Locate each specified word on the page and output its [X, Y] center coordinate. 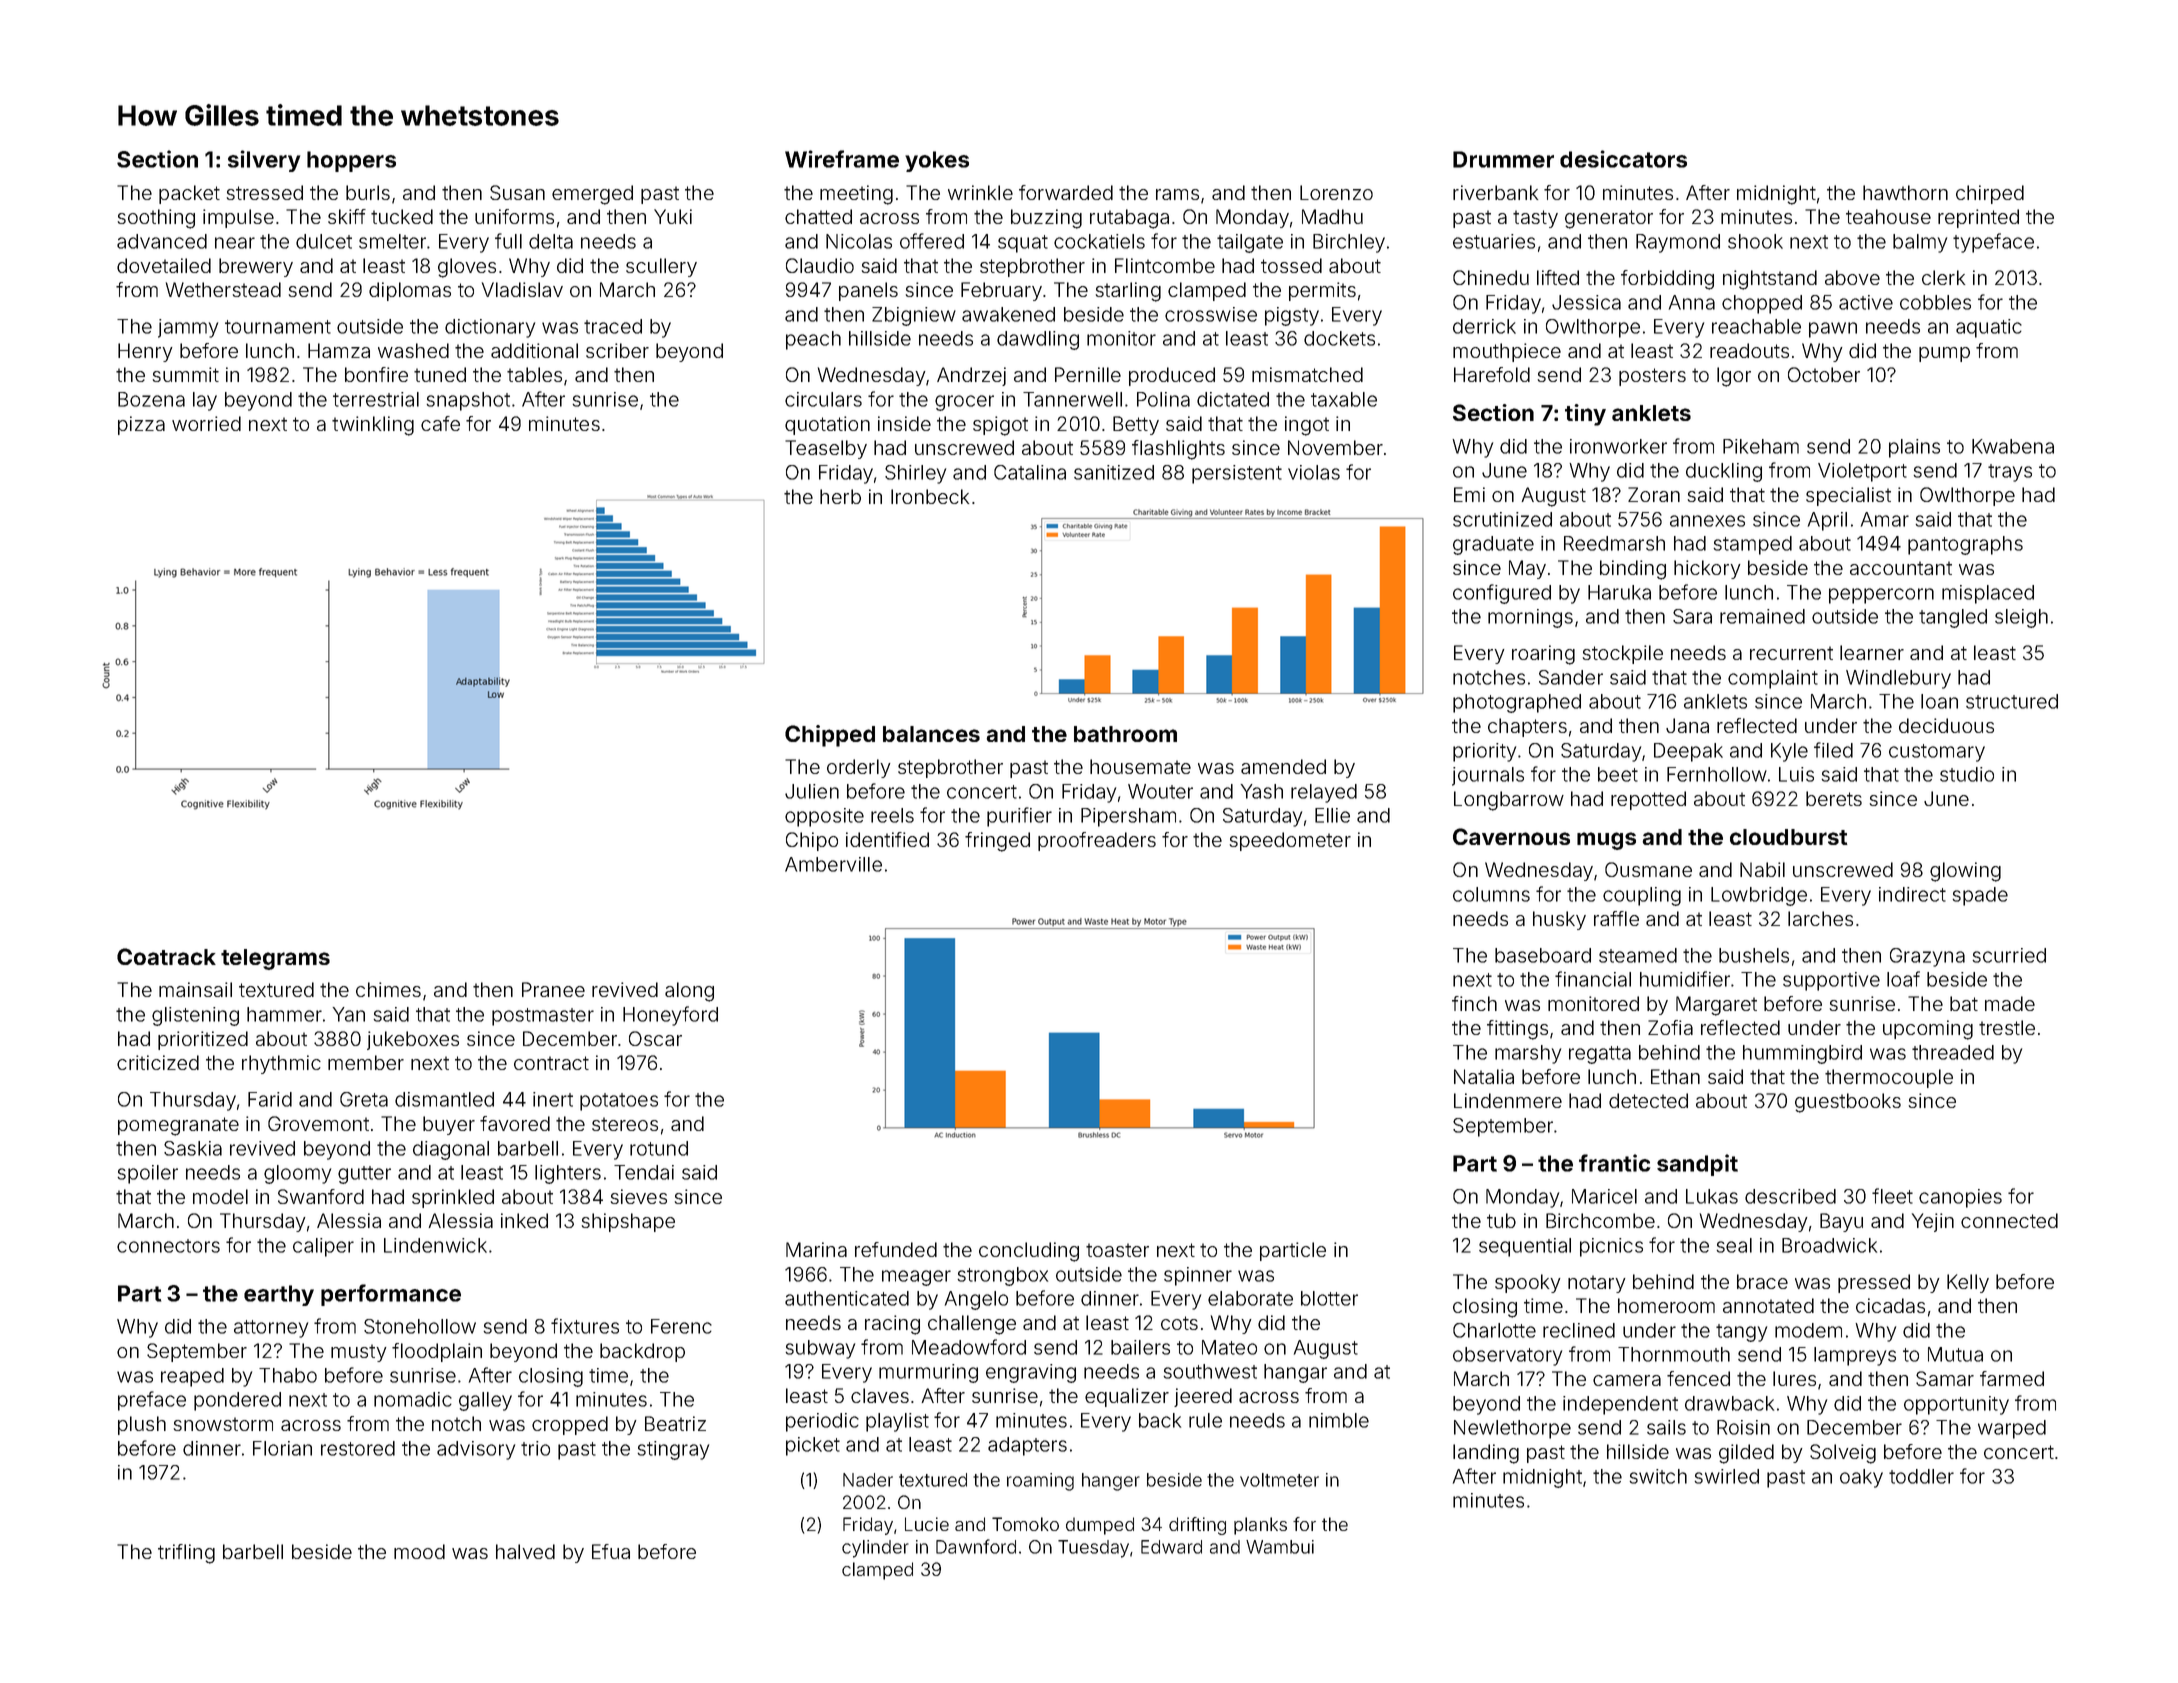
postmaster [543, 1017]
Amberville [833, 864]
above [1852, 277]
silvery [264, 161]
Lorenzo [1336, 192]
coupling [1642, 896]
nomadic [413, 1399]
